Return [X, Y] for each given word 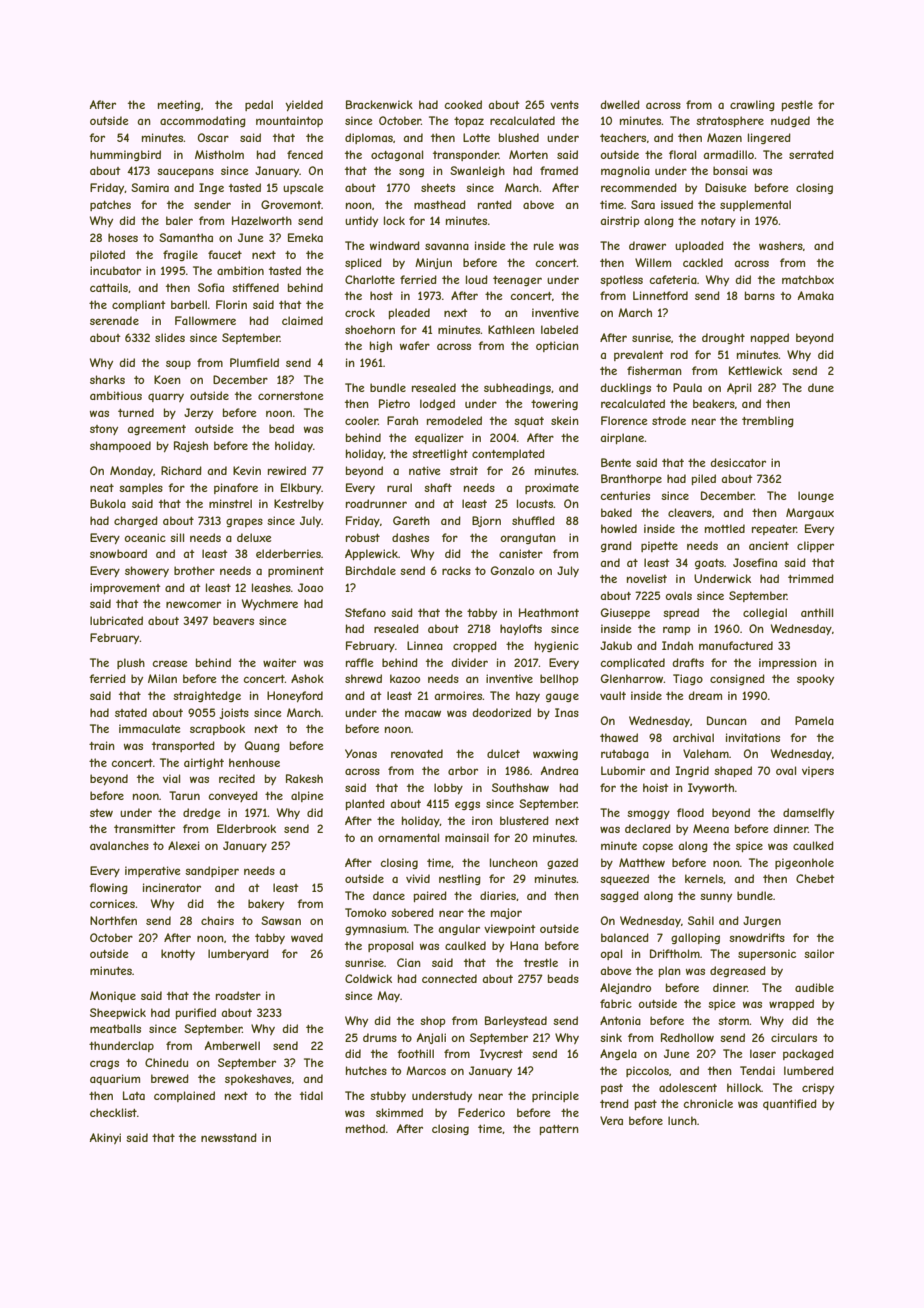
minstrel [230, 503]
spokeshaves [258, 1079]
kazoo [405, 678]
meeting [179, 105]
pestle [797, 105]
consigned [737, 679]
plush [131, 663]
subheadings [517, 388]
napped [770, 338]
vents [564, 105]
